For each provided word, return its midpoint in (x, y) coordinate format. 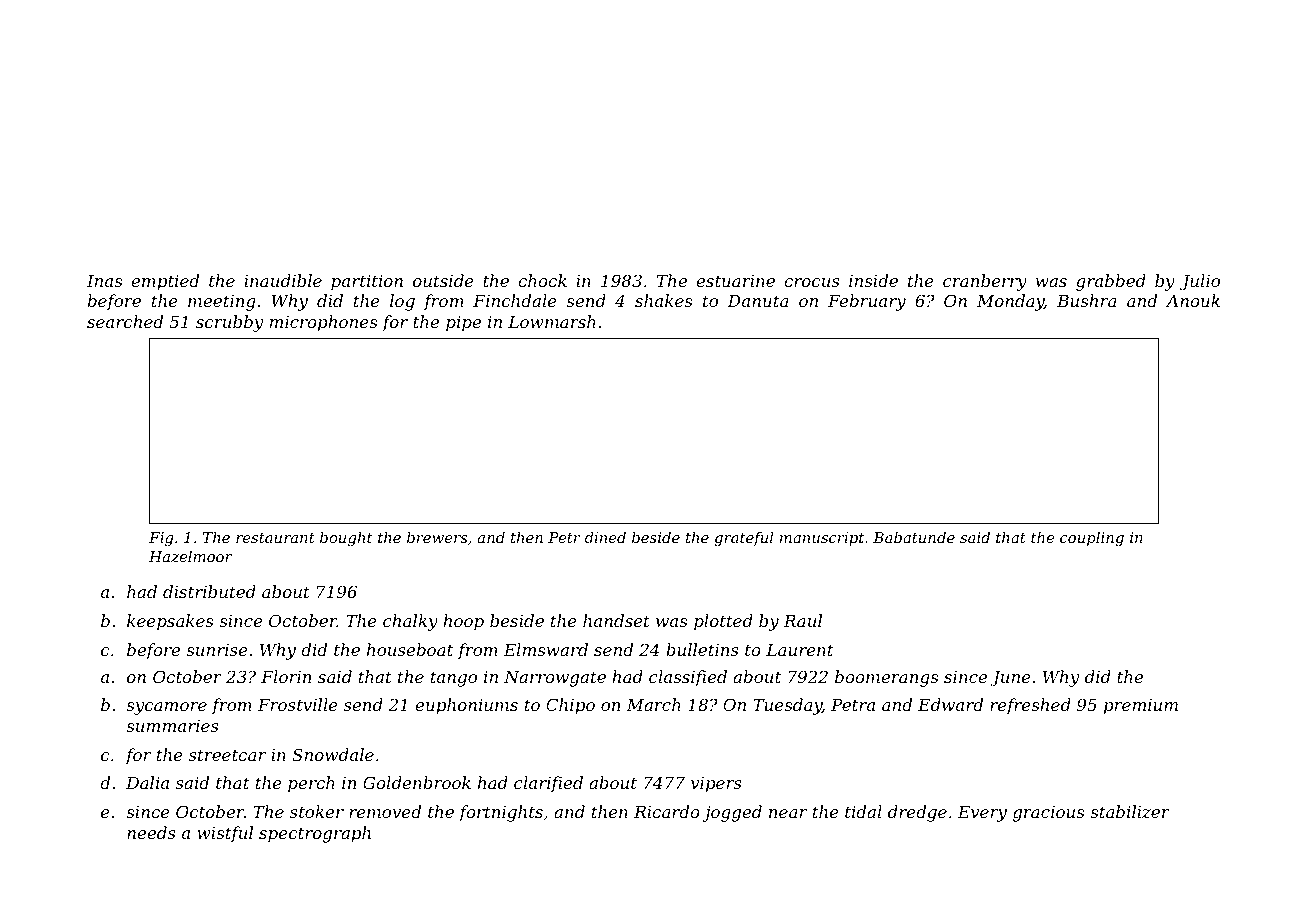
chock (542, 280)
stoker (317, 811)
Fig (161, 539)
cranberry (985, 282)
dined (605, 537)
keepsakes (170, 622)
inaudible (283, 280)
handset (616, 620)
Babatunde (914, 537)
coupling (1092, 538)
